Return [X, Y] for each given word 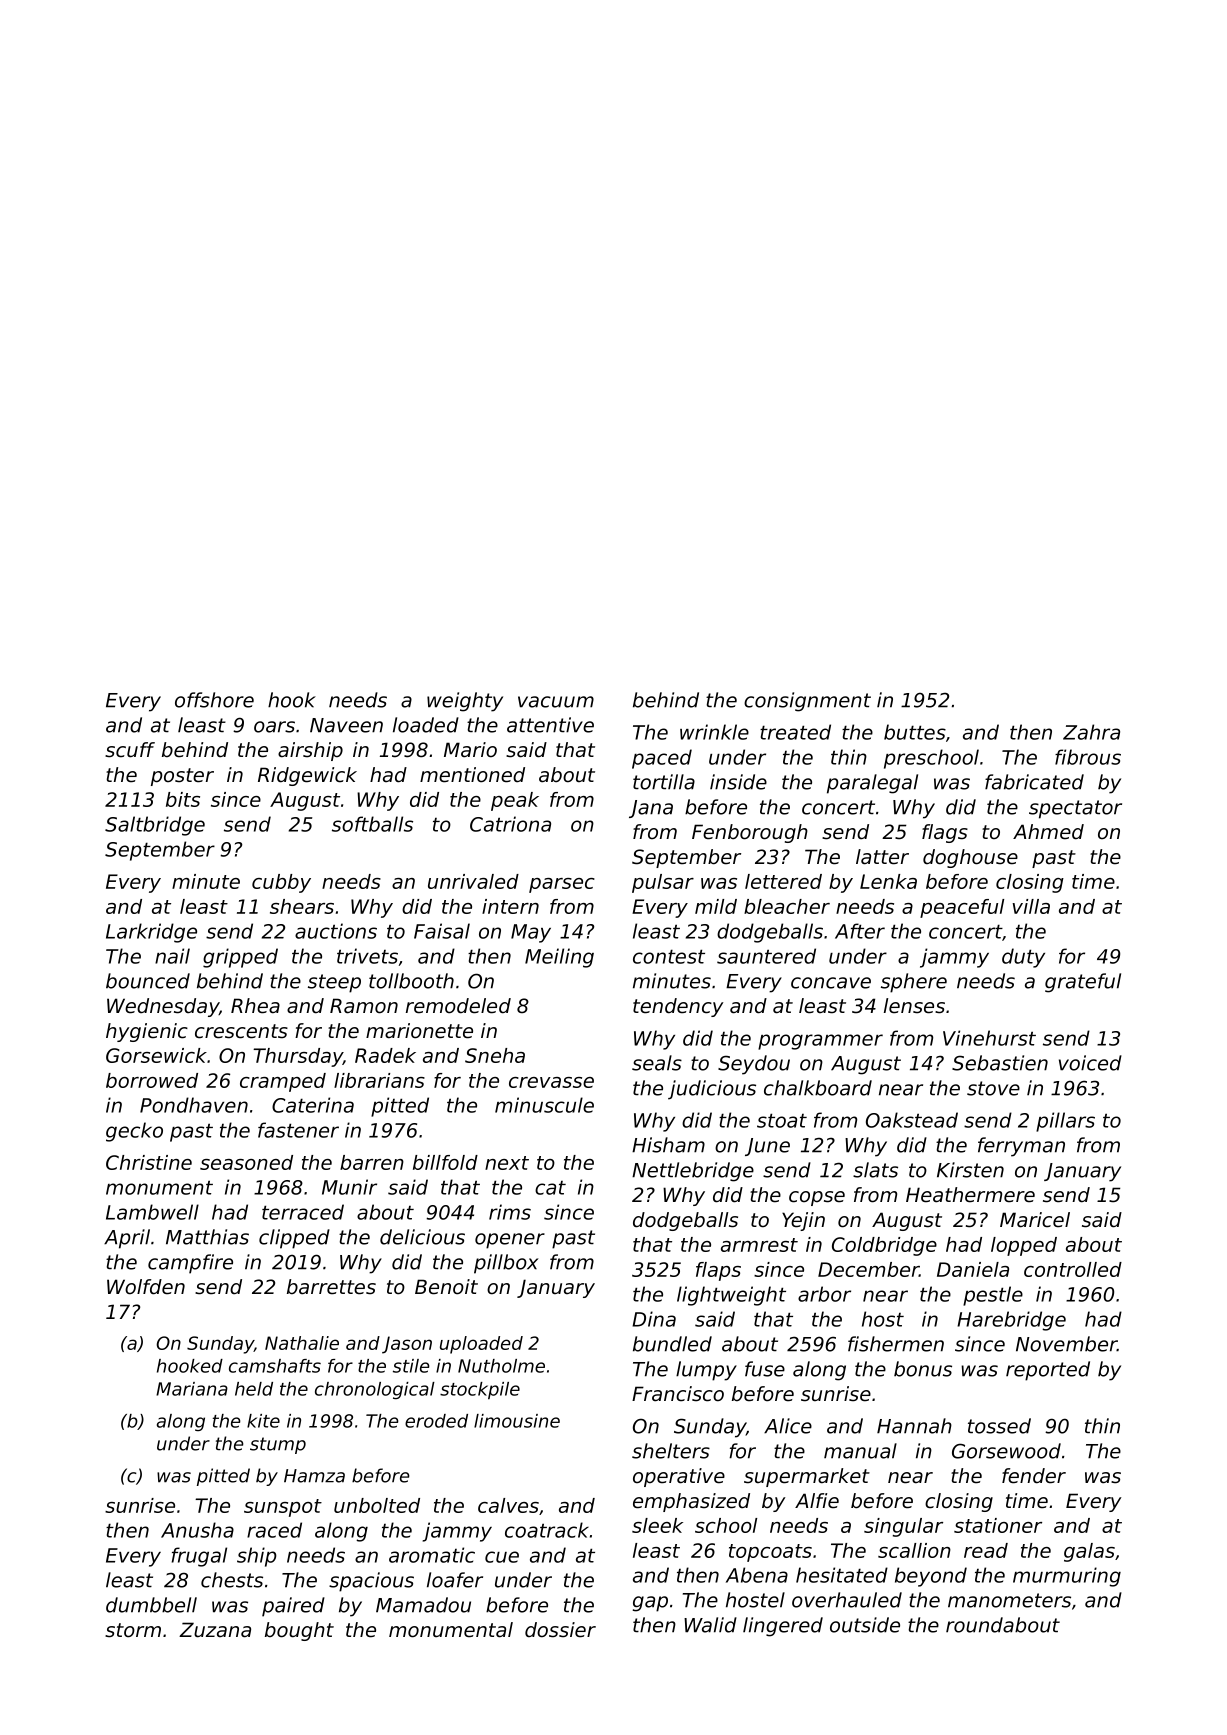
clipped [294, 1239]
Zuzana [215, 1630]
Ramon [364, 1006]
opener [510, 1241]
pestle [993, 1296]
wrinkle [714, 732]
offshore [214, 700]
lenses [914, 1006]
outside [865, 1625]
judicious [712, 1090]
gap [650, 1604]
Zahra [1091, 732]
